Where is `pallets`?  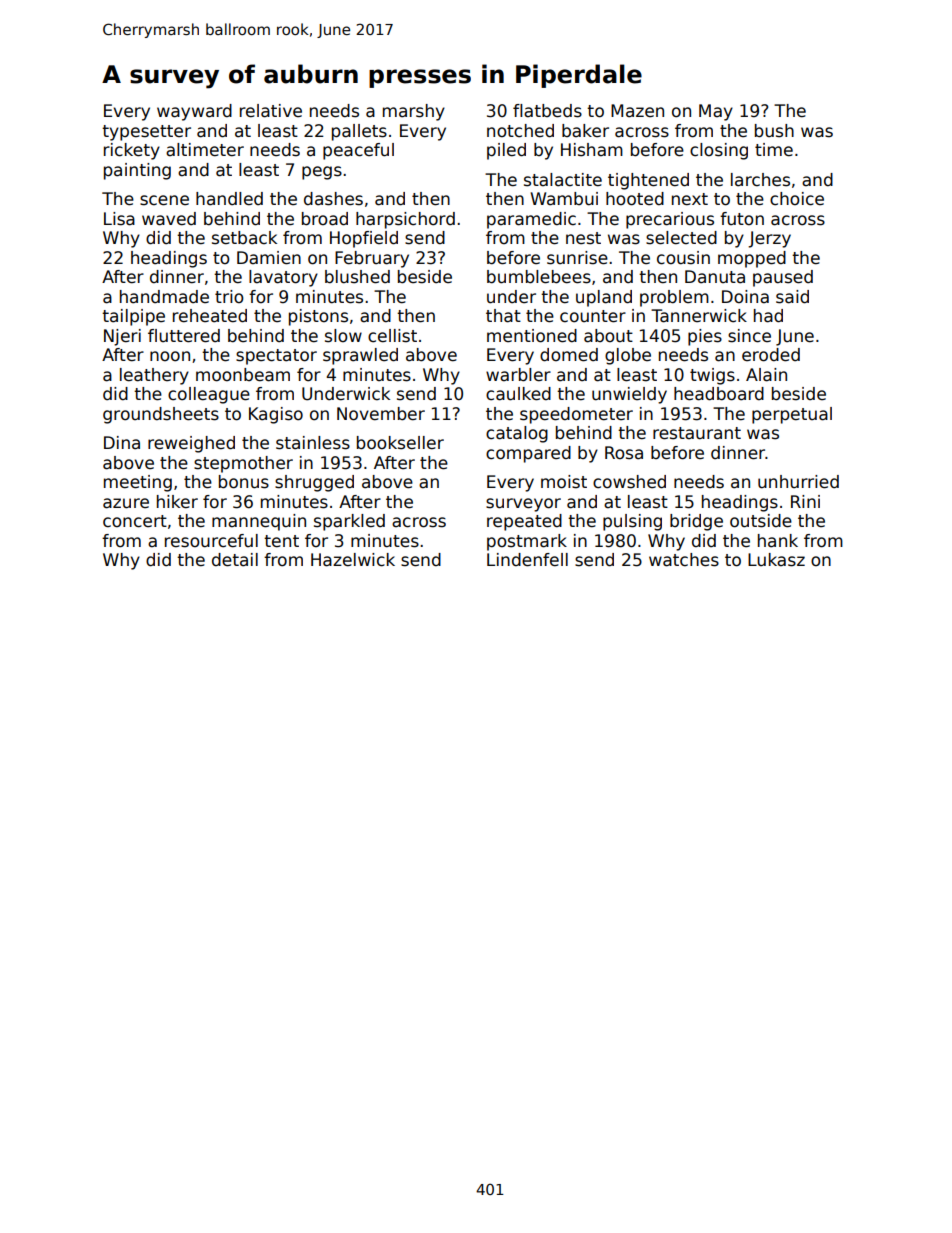 pallets is located at coordinates (359, 132).
